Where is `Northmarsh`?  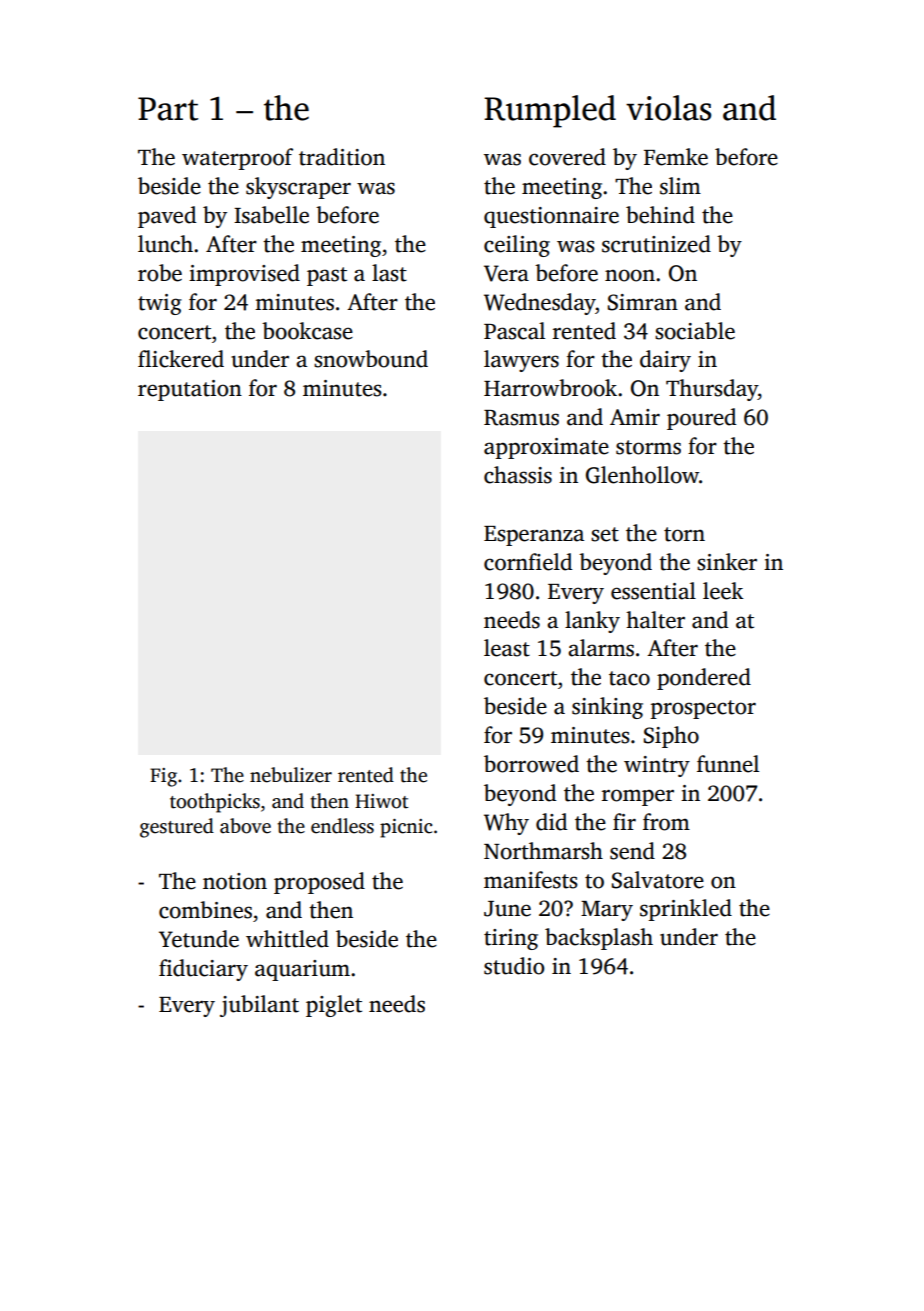 Northmarsh is located at coordinates (543, 851).
